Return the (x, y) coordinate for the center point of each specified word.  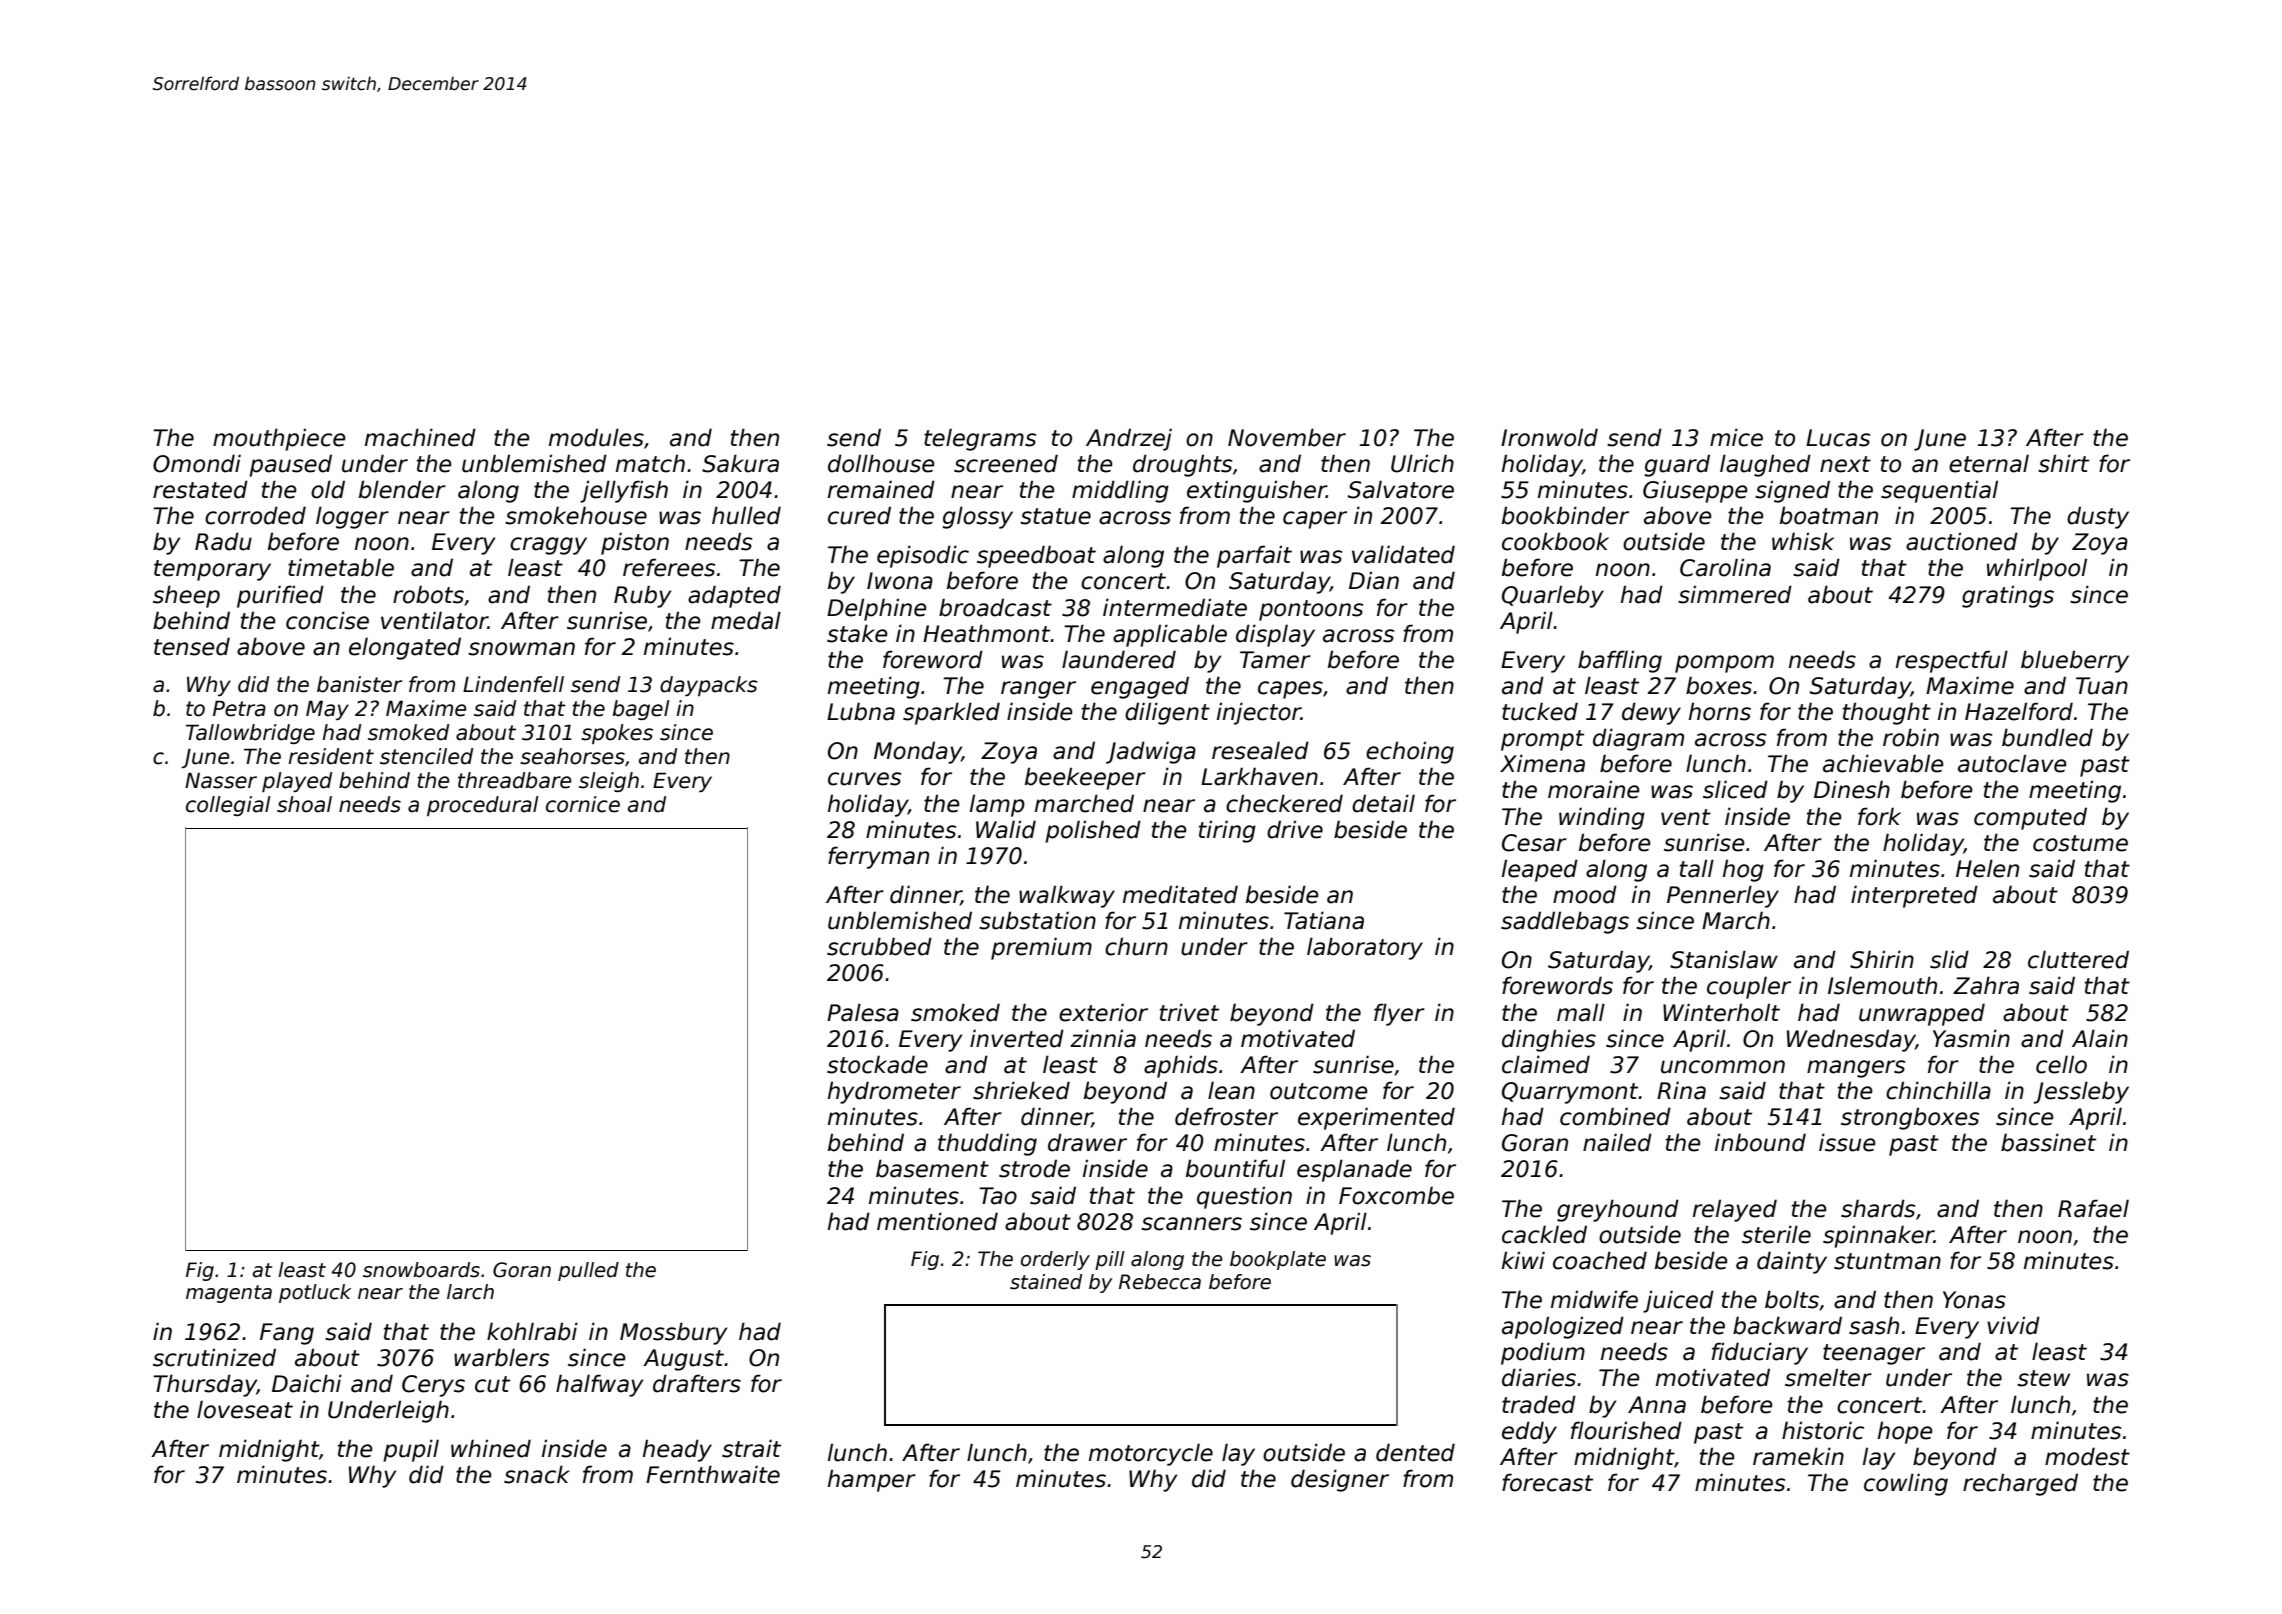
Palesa (863, 1012)
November (1287, 437)
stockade (877, 1064)
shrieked (1021, 1090)
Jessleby (2081, 1092)
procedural (483, 806)
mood (1585, 894)
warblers (501, 1357)
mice (1736, 437)
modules (596, 437)
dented (1415, 1452)
